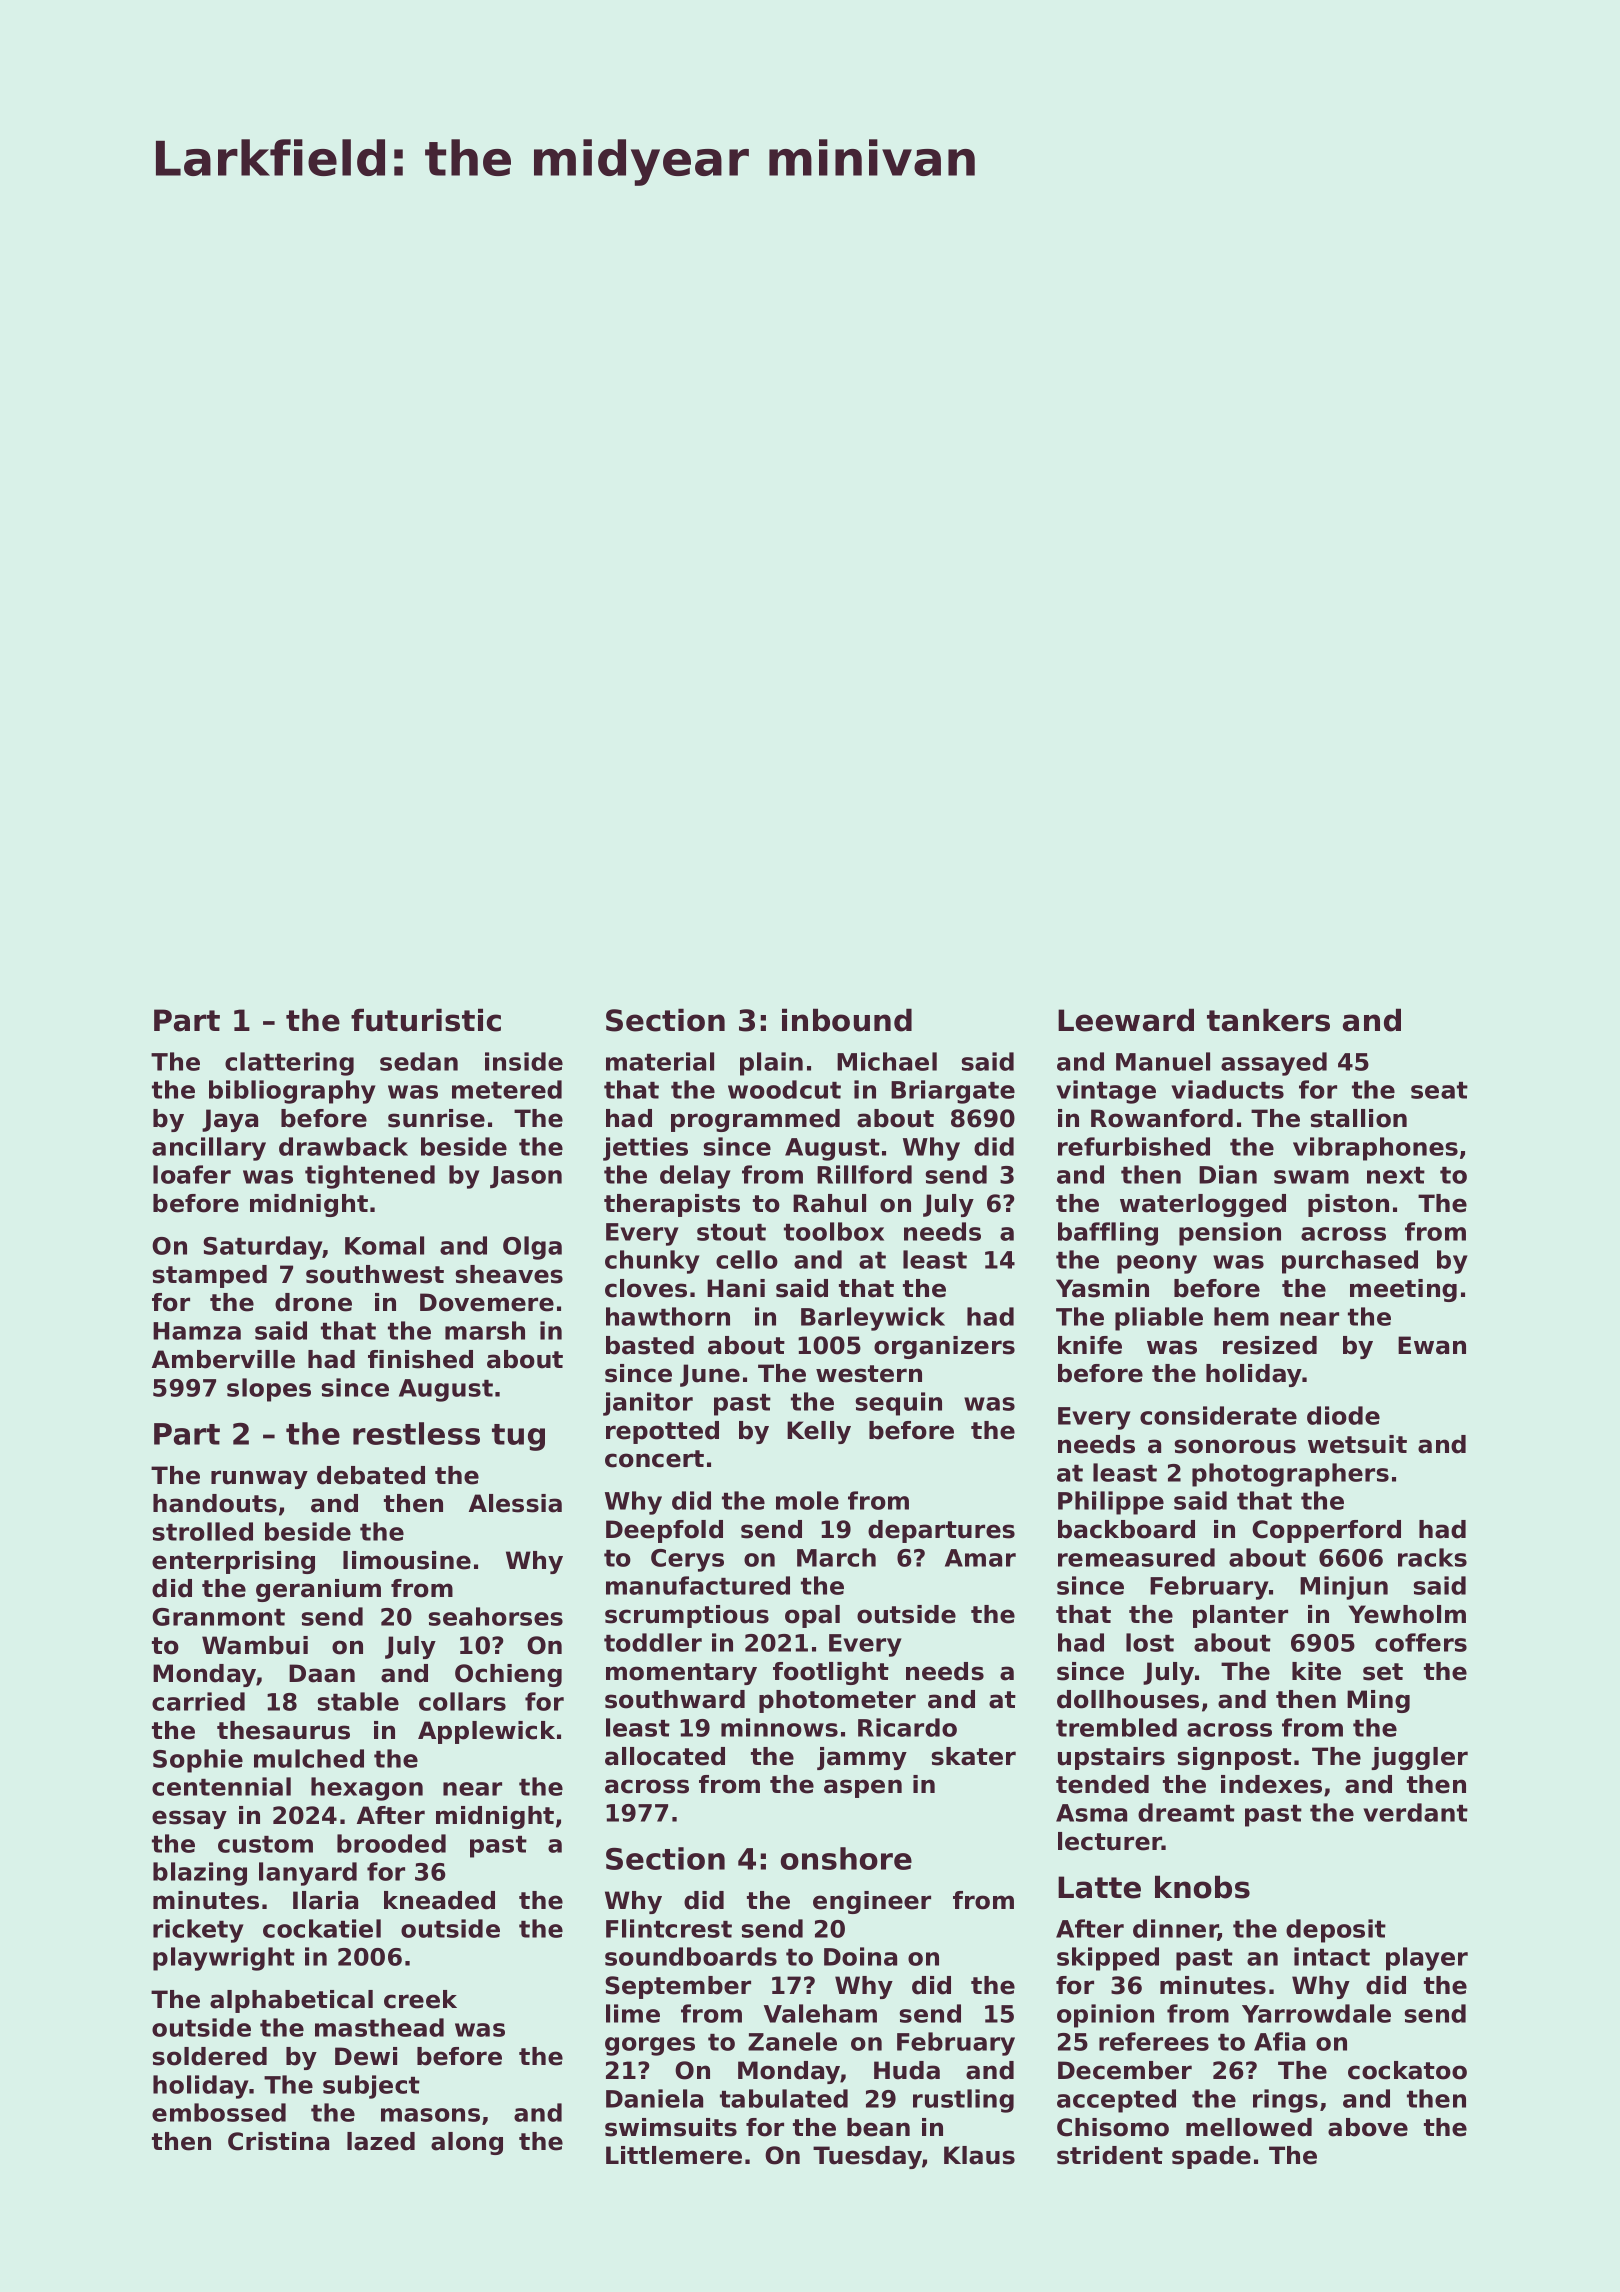 This screenshot has height=2292, width=1620. What do you see at coordinates (1106, 1092) in the screenshot?
I see `vintage` at bounding box center [1106, 1092].
